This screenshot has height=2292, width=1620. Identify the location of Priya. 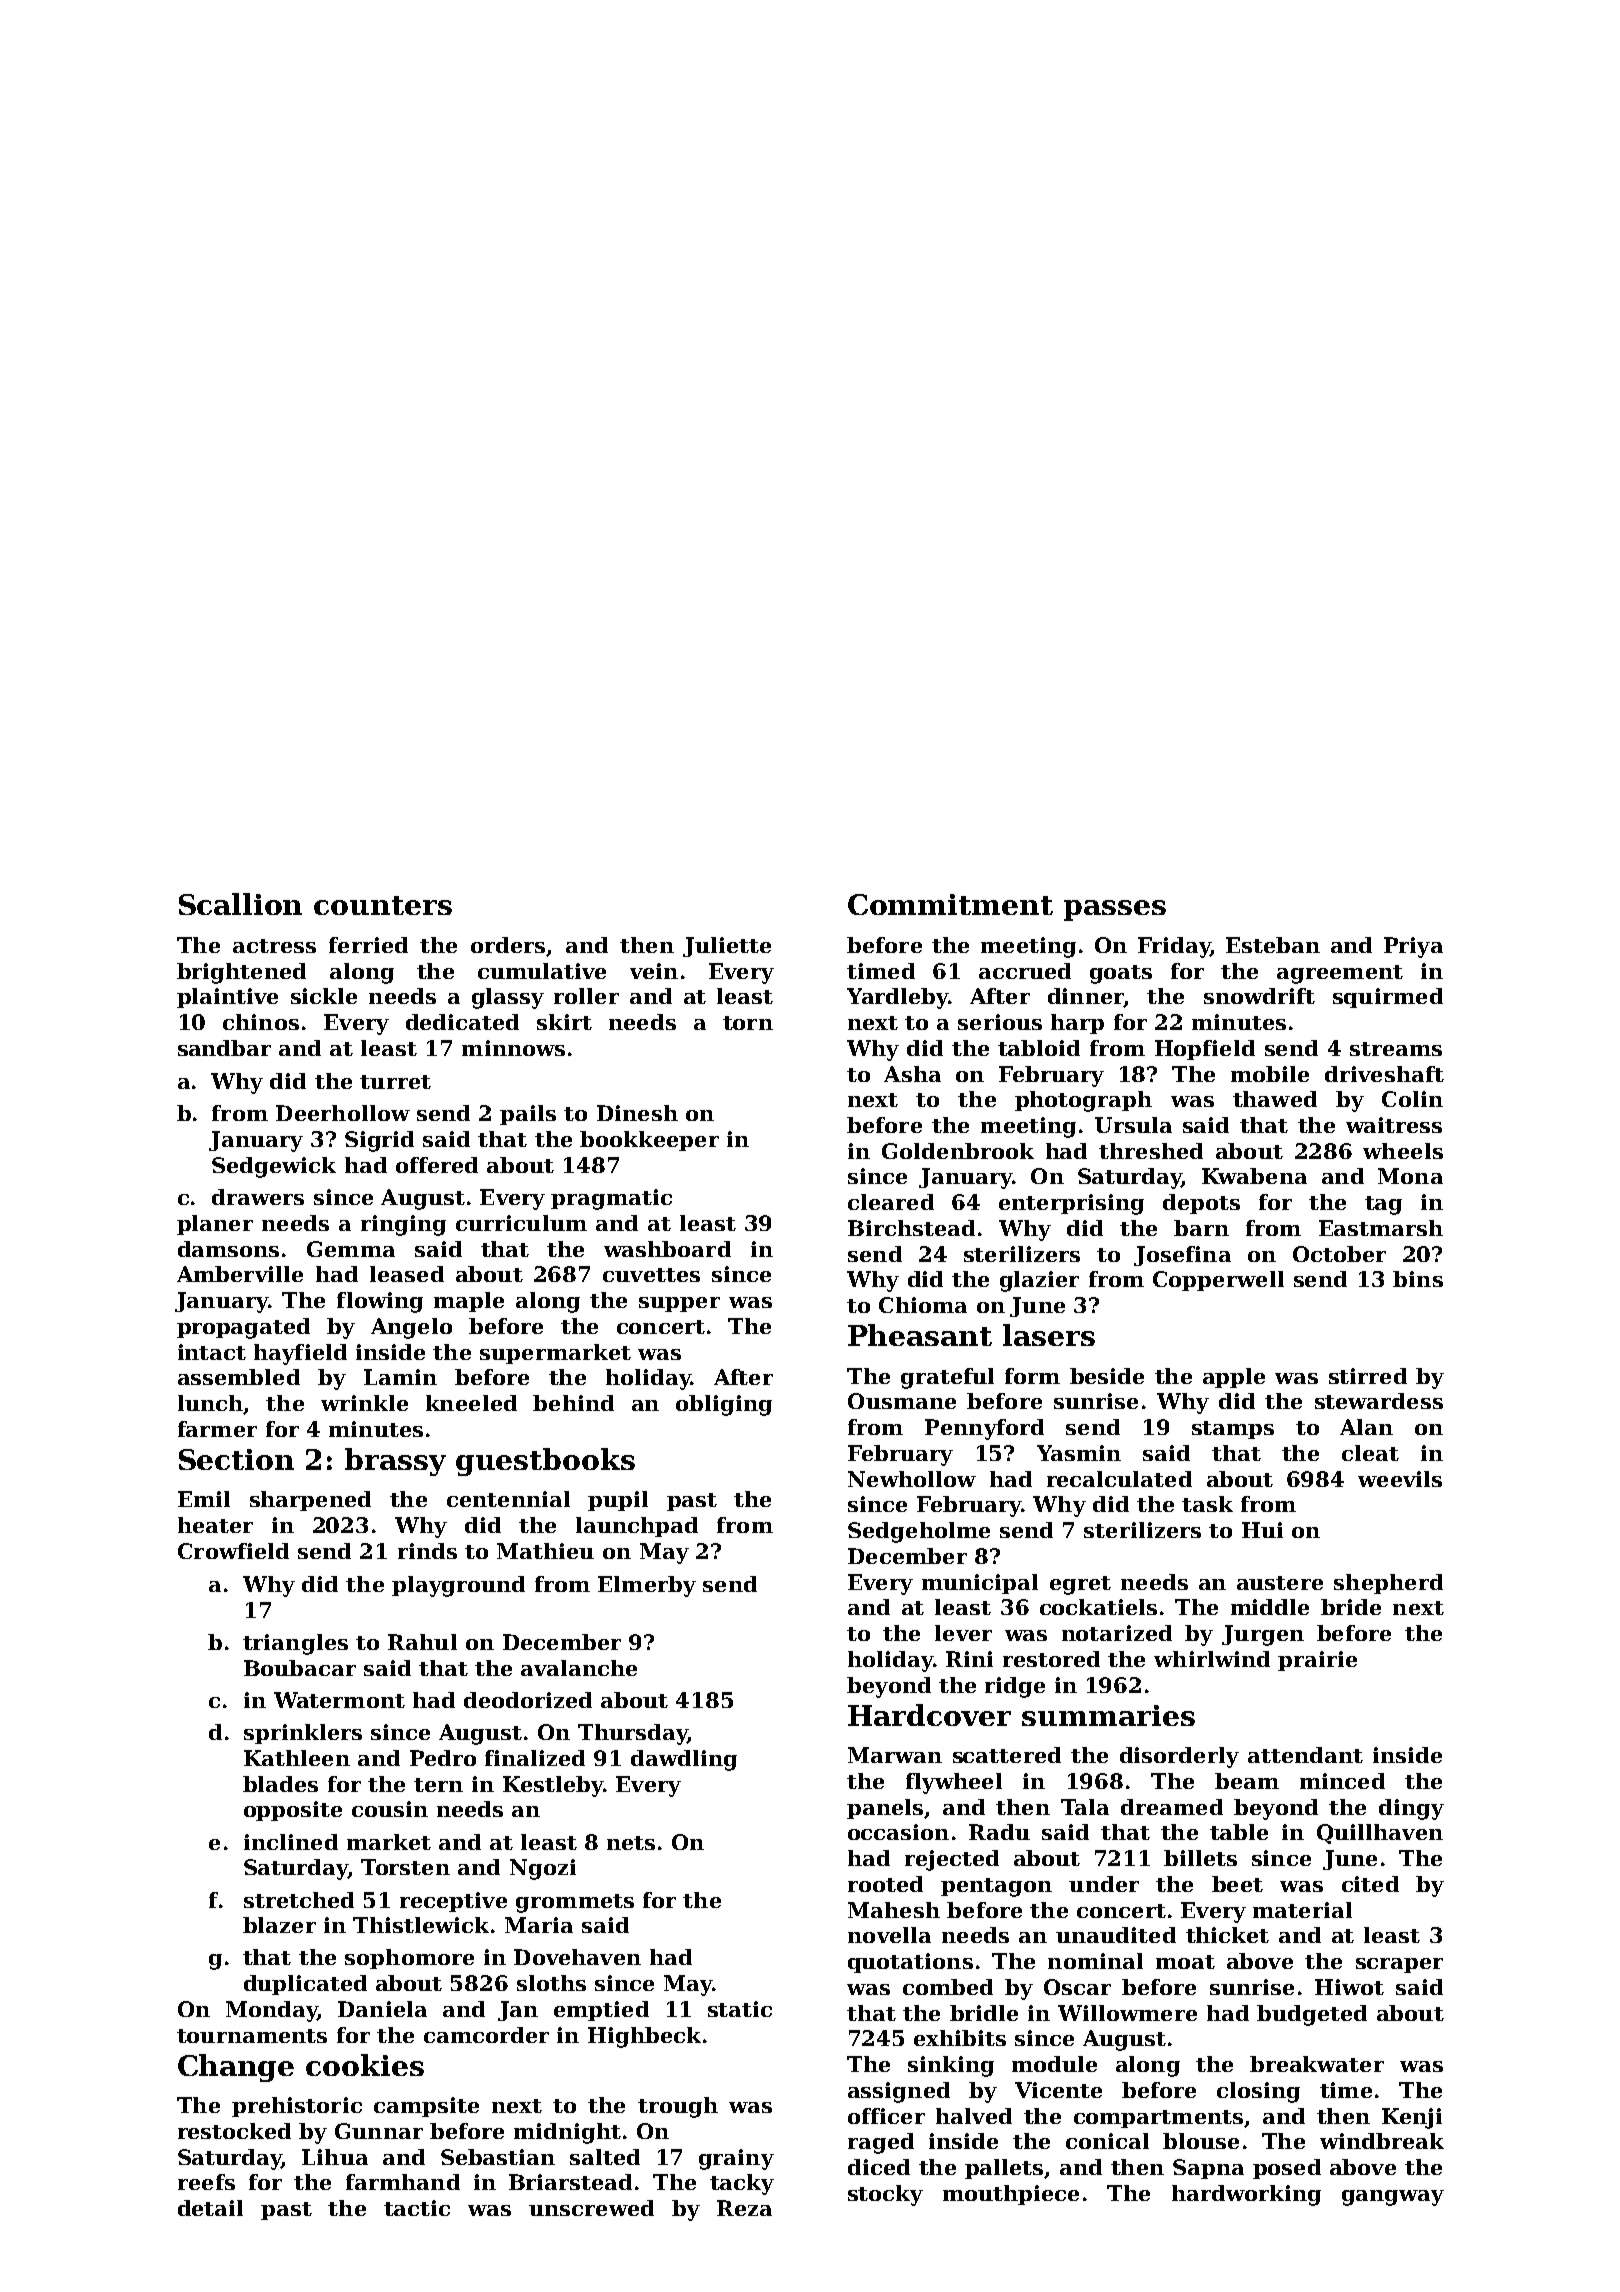
(1413, 947).
